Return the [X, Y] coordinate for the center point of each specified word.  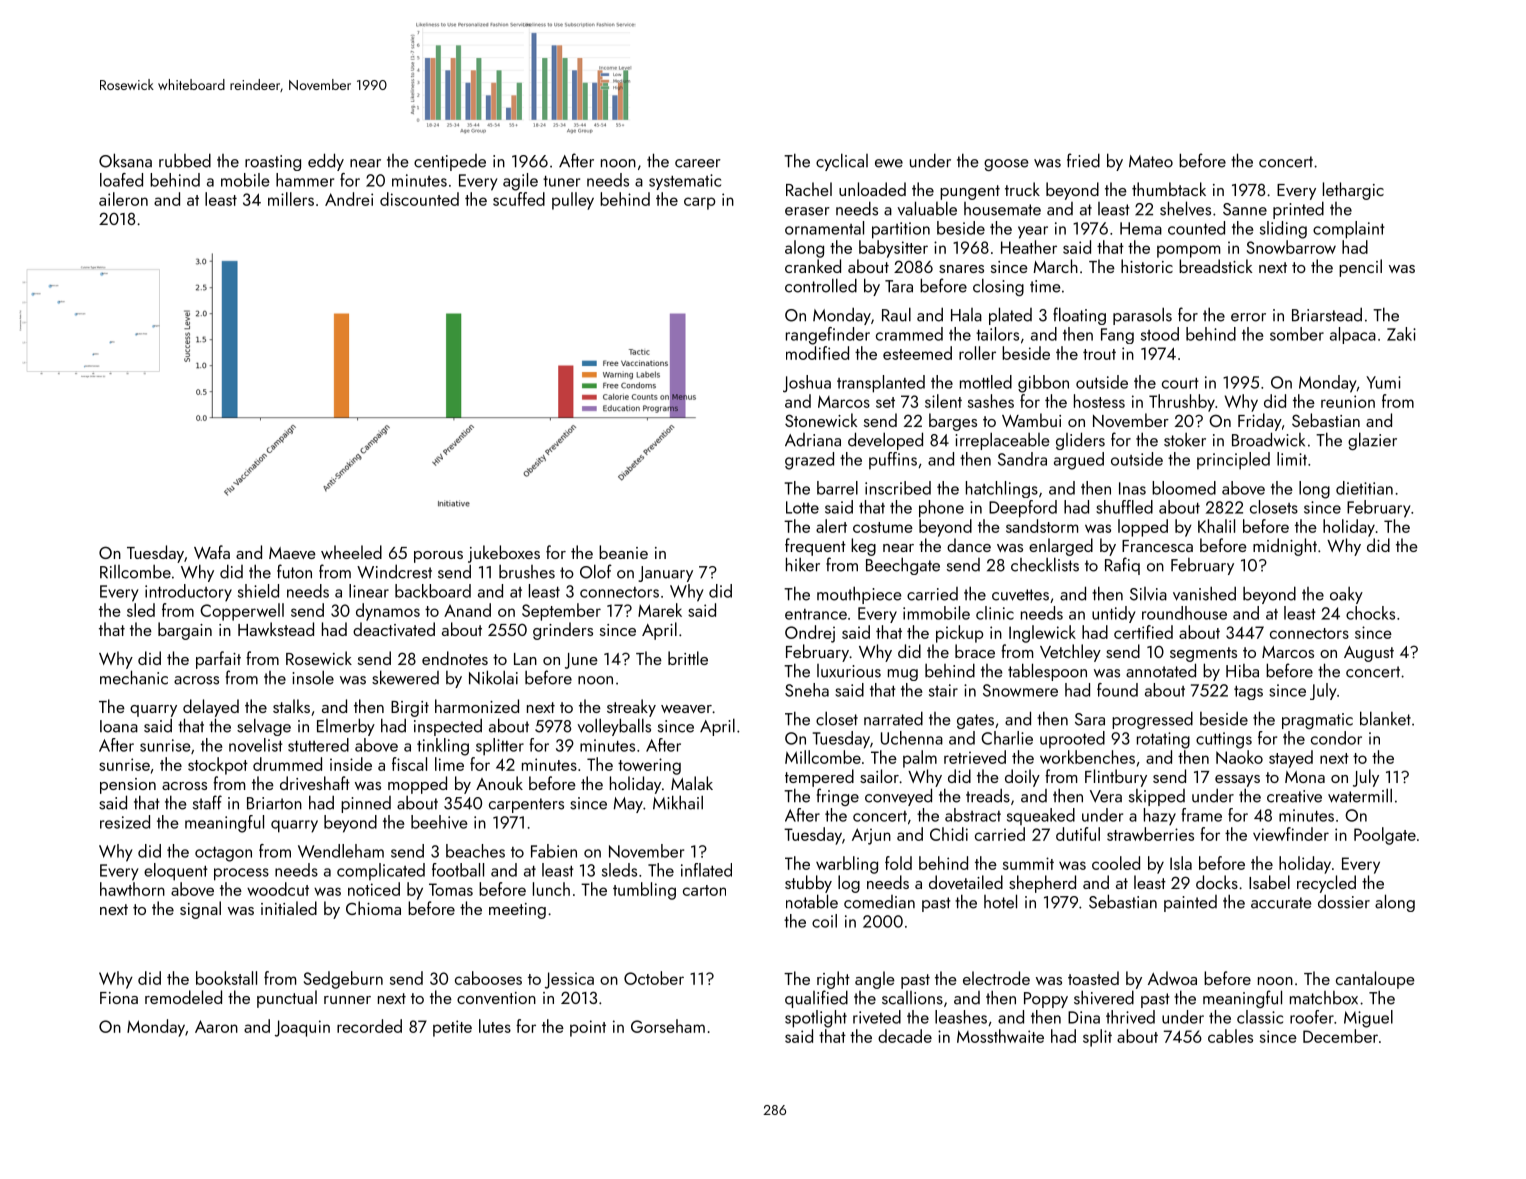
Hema [1141, 228]
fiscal [409, 764]
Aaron [216, 1026]
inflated [706, 870]
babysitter [893, 249]
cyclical [842, 162]
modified [817, 353]
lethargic [1353, 191]
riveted [877, 1017]
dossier [1344, 901]
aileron [123, 199]
